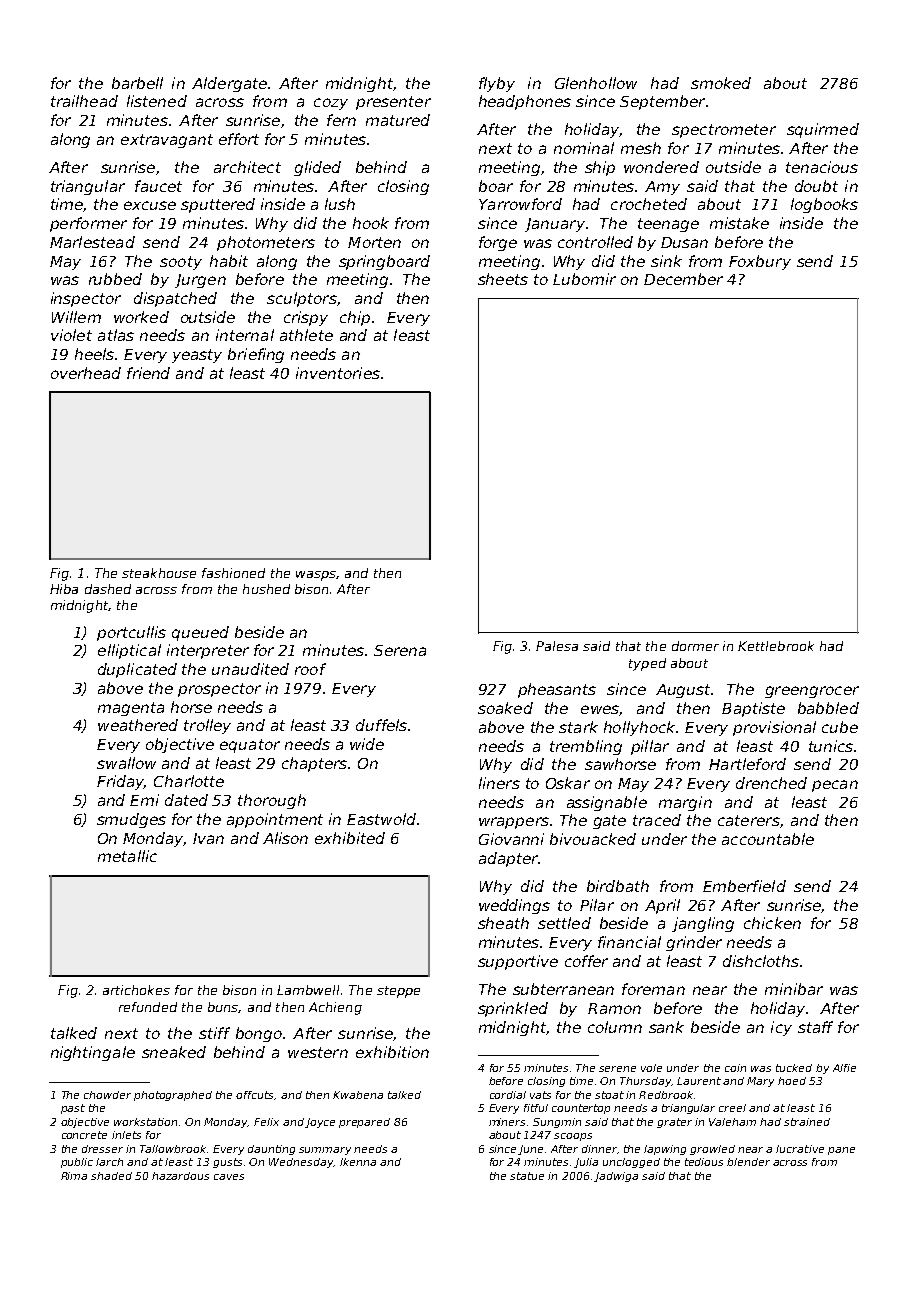 The width and height of the image is (908, 1316). What do you see at coordinates (503, 279) in the image?
I see `sheets` at bounding box center [503, 279].
